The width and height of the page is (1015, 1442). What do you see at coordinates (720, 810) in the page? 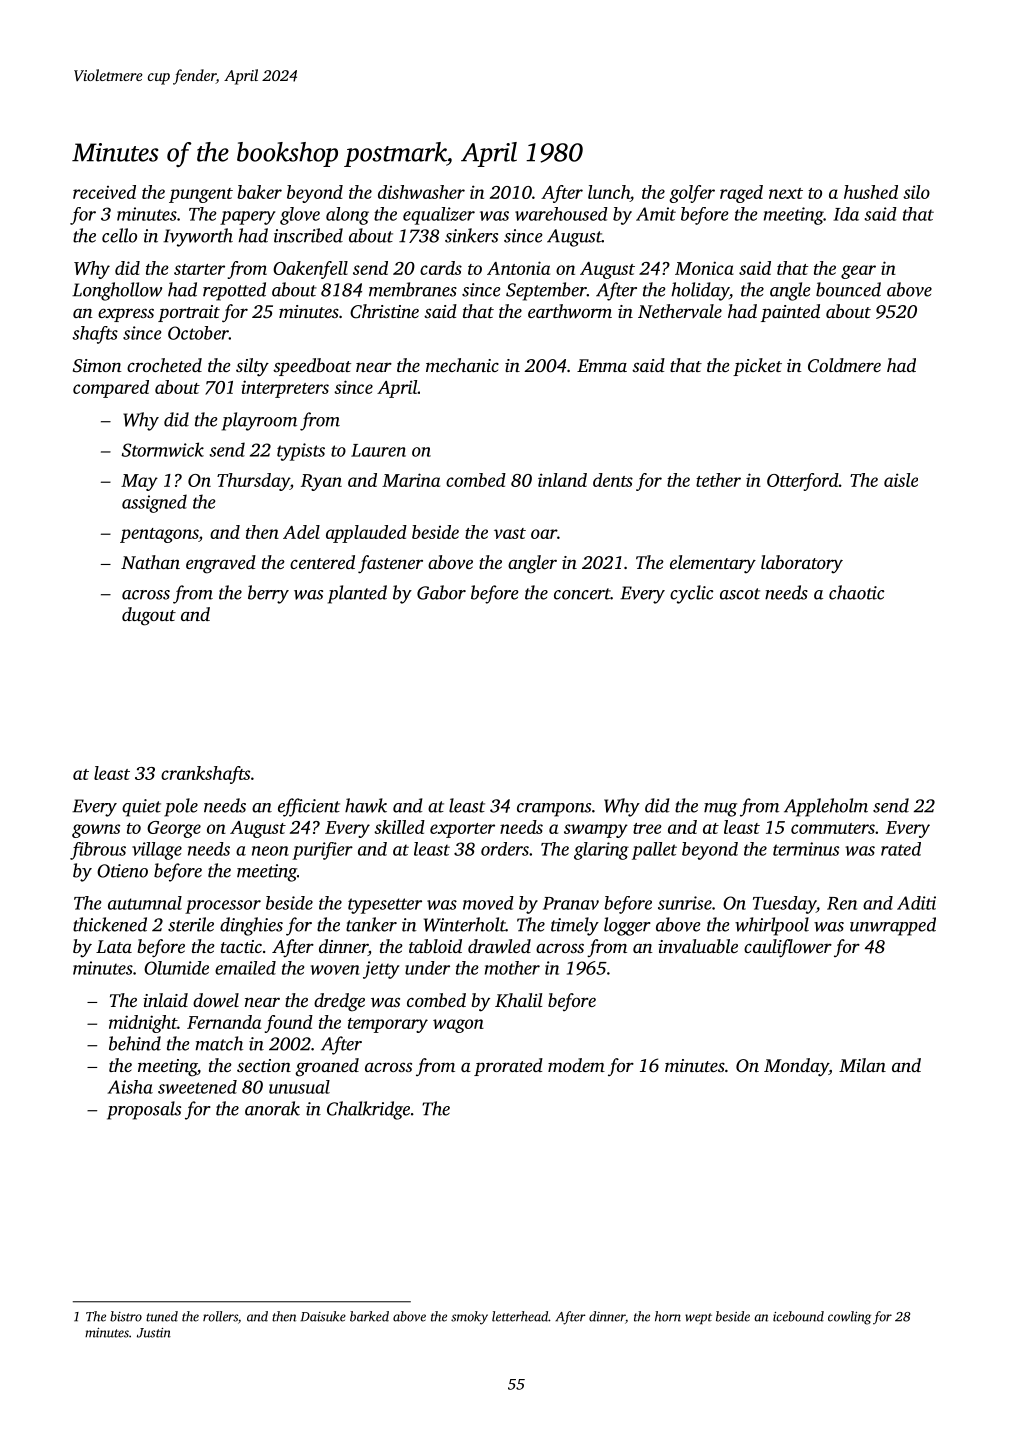
I see `mug` at bounding box center [720, 810].
